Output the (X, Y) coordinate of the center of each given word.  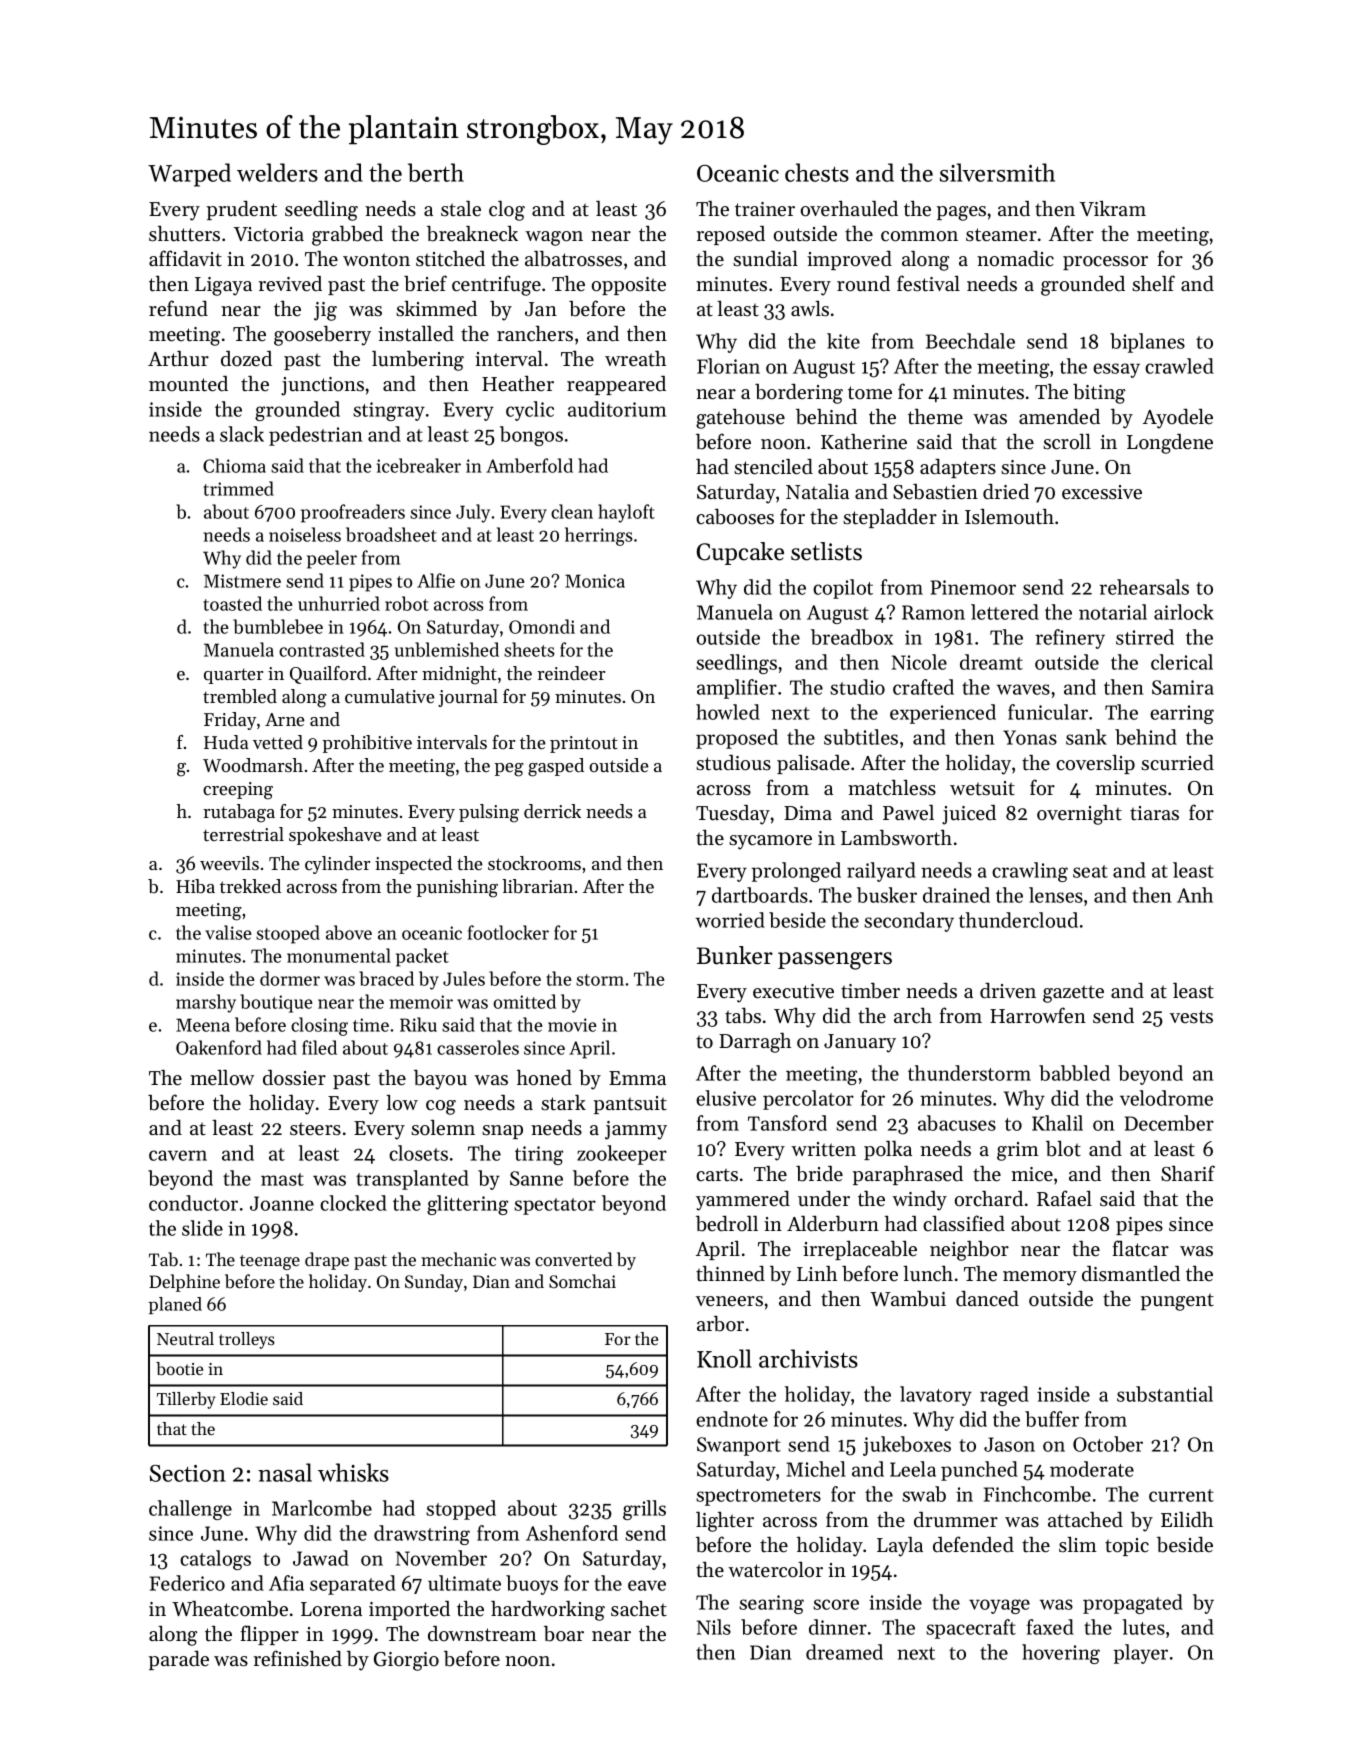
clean (572, 511)
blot (1063, 1149)
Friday (230, 721)
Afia (286, 1583)
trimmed (238, 488)
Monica (595, 581)
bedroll (727, 1224)
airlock (1184, 612)
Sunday (434, 1283)
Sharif (1188, 1173)
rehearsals (1144, 587)
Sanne (536, 1178)
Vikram (1112, 208)
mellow (222, 1078)
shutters (184, 234)
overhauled (849, 209)
